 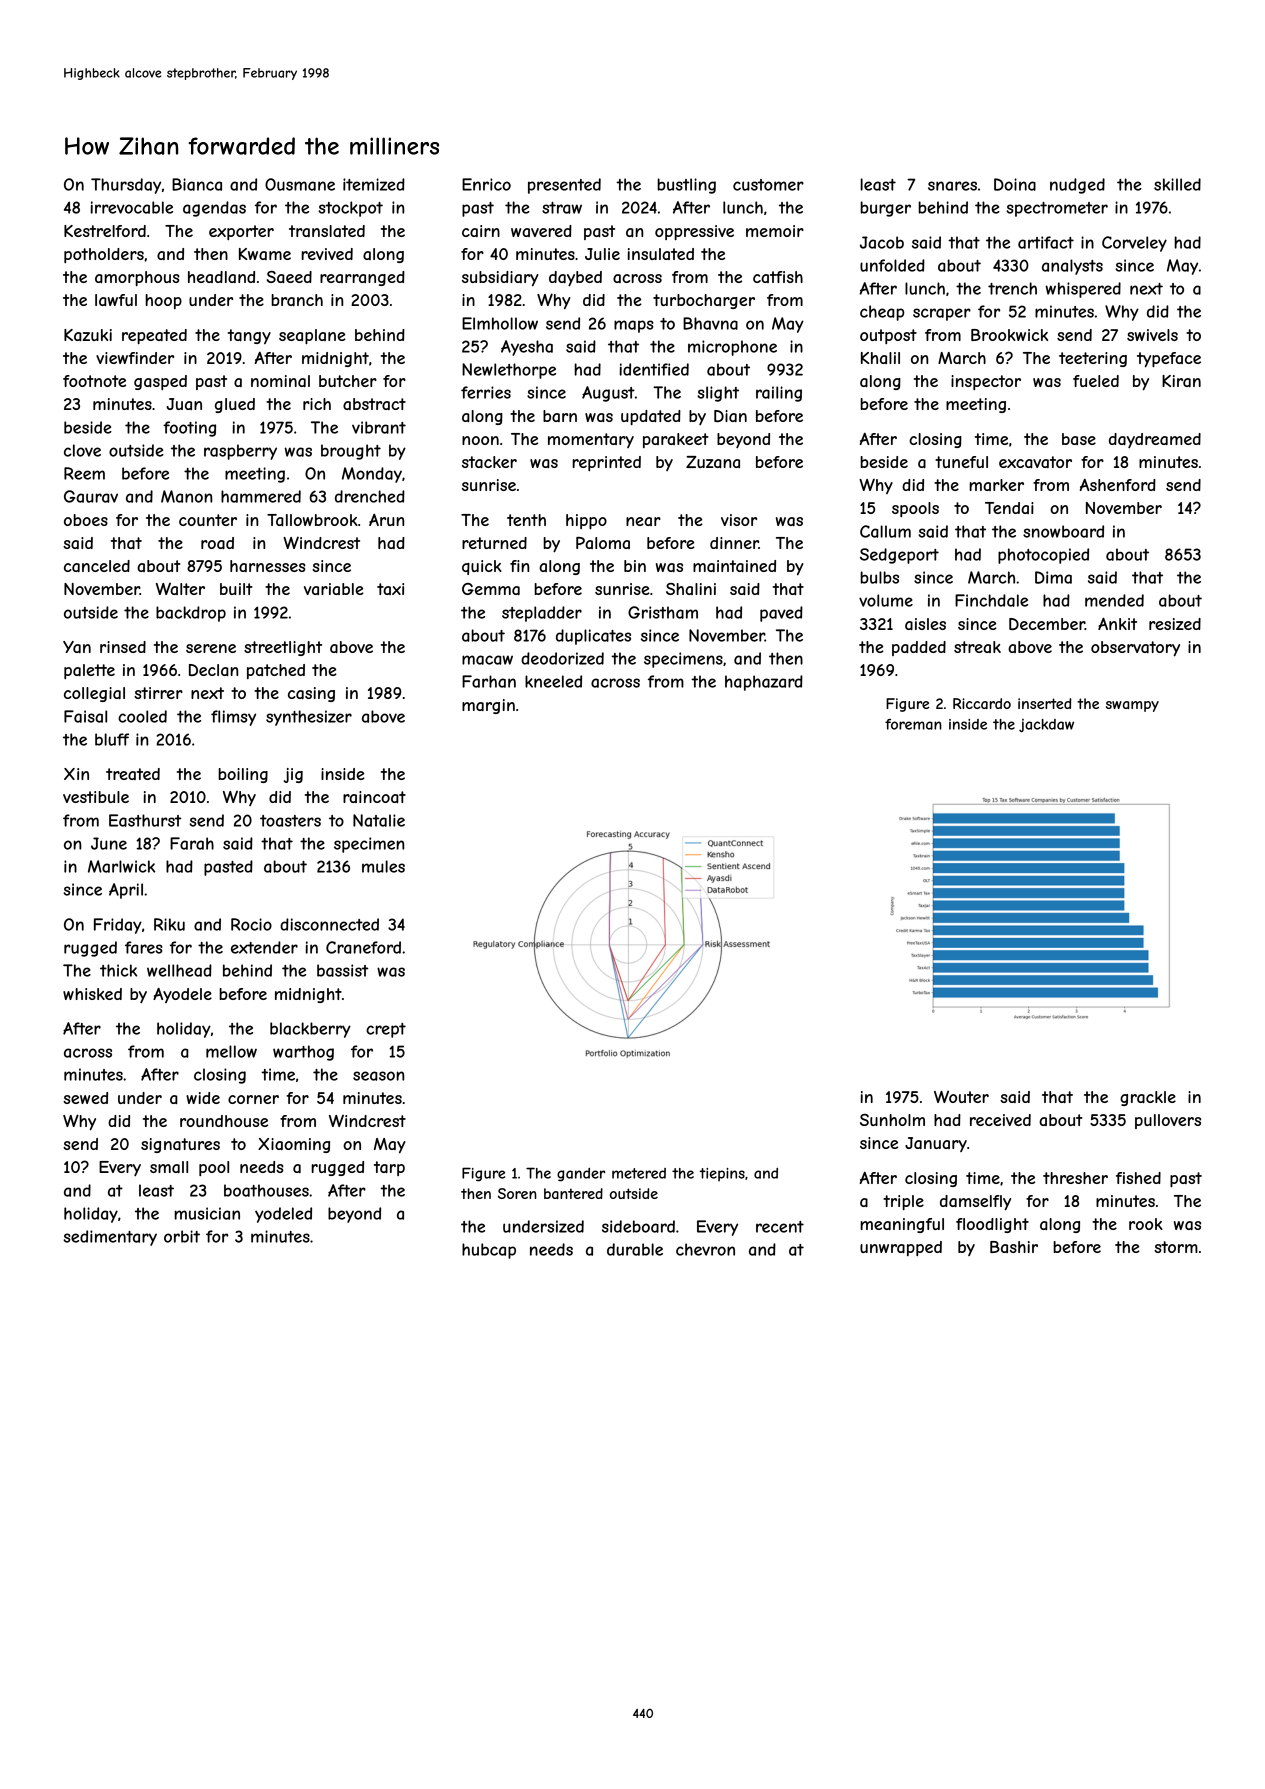 What do you see at coordinates (488, 706) in the document?
I see `margin` at bounding box center [488, 706].
